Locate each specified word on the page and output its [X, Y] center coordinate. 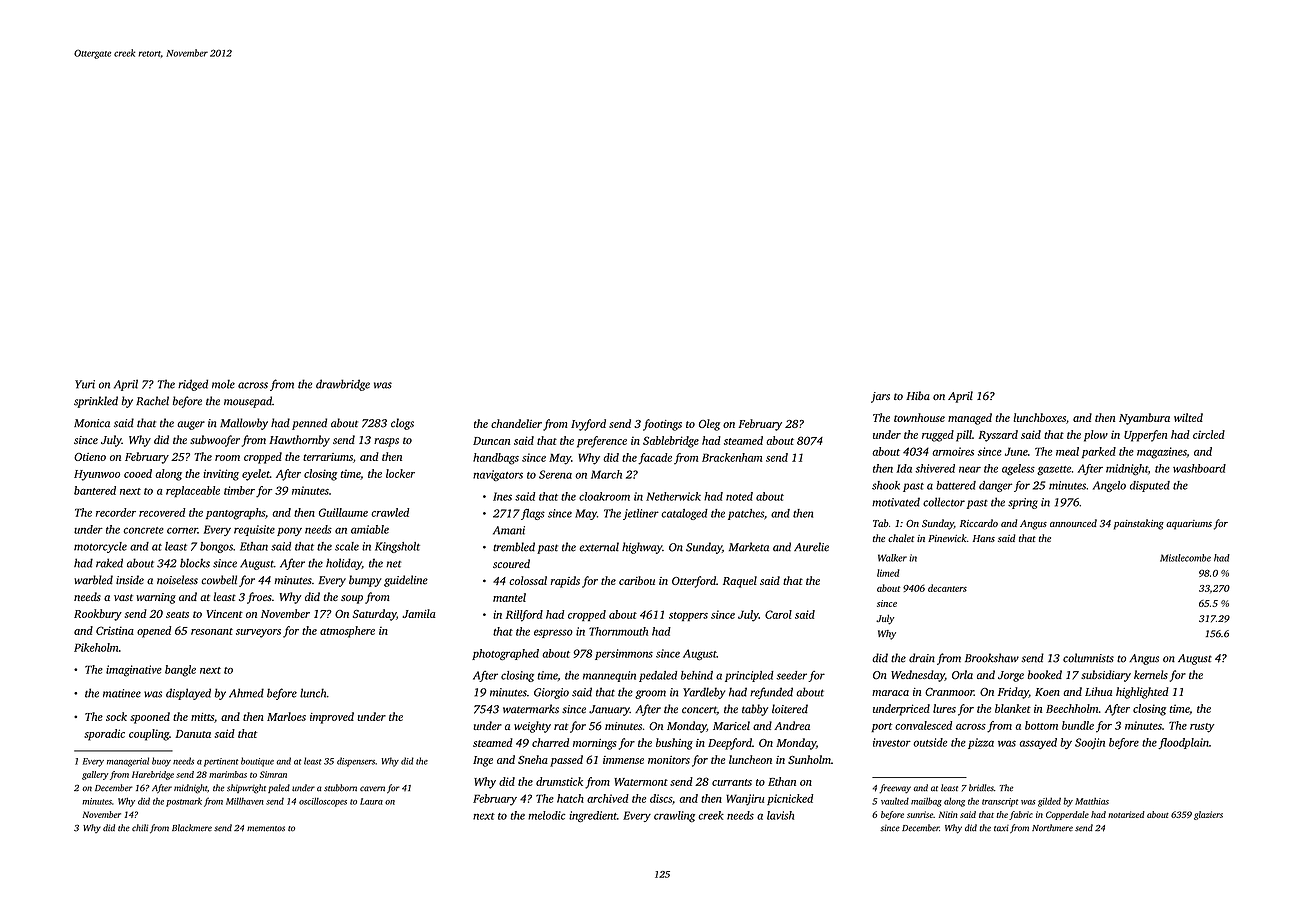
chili [140, 827]
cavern [372, 789]
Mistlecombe [1185, 558]
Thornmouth [618, 631]
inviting [221, 475]
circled [1209, 434]
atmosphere [347, 632]
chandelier [516, 423]
